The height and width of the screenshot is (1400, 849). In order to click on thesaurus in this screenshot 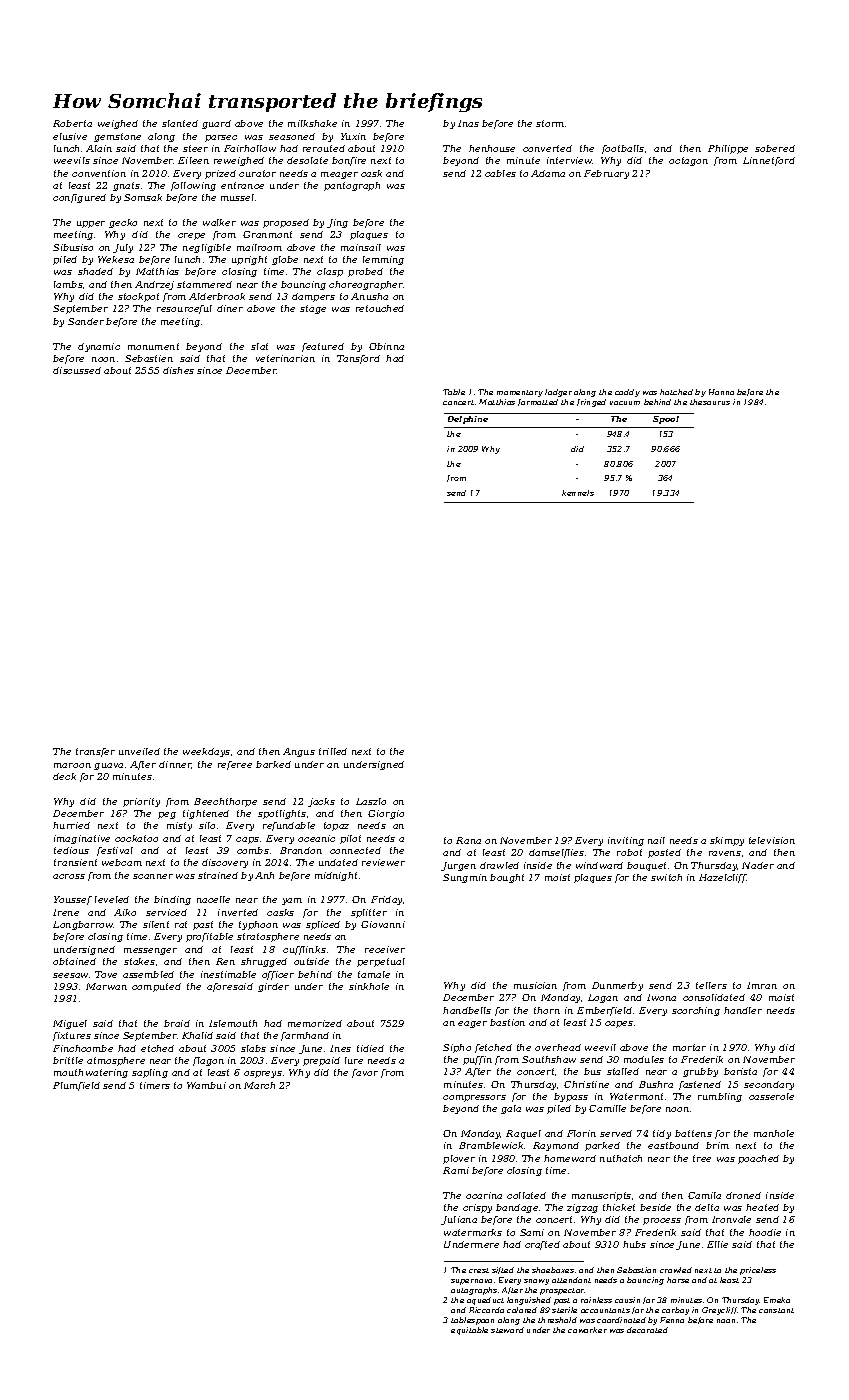, I will do `click(710, 402)`.
